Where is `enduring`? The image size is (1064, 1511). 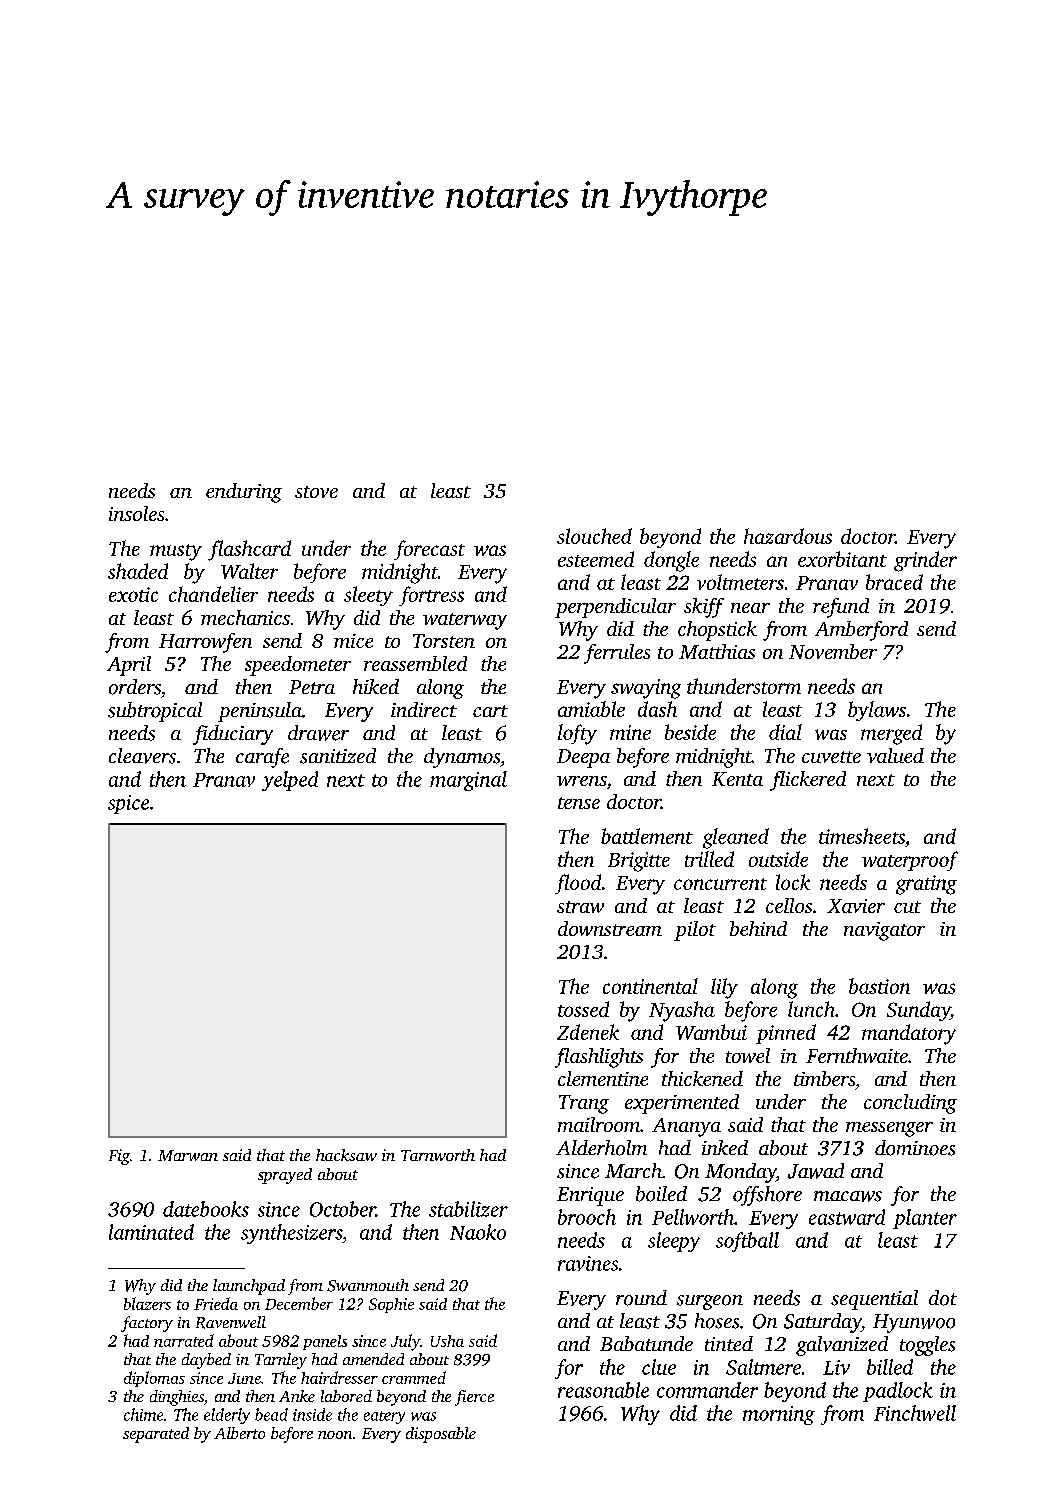 enduring is located at coordinates (244, 493).
